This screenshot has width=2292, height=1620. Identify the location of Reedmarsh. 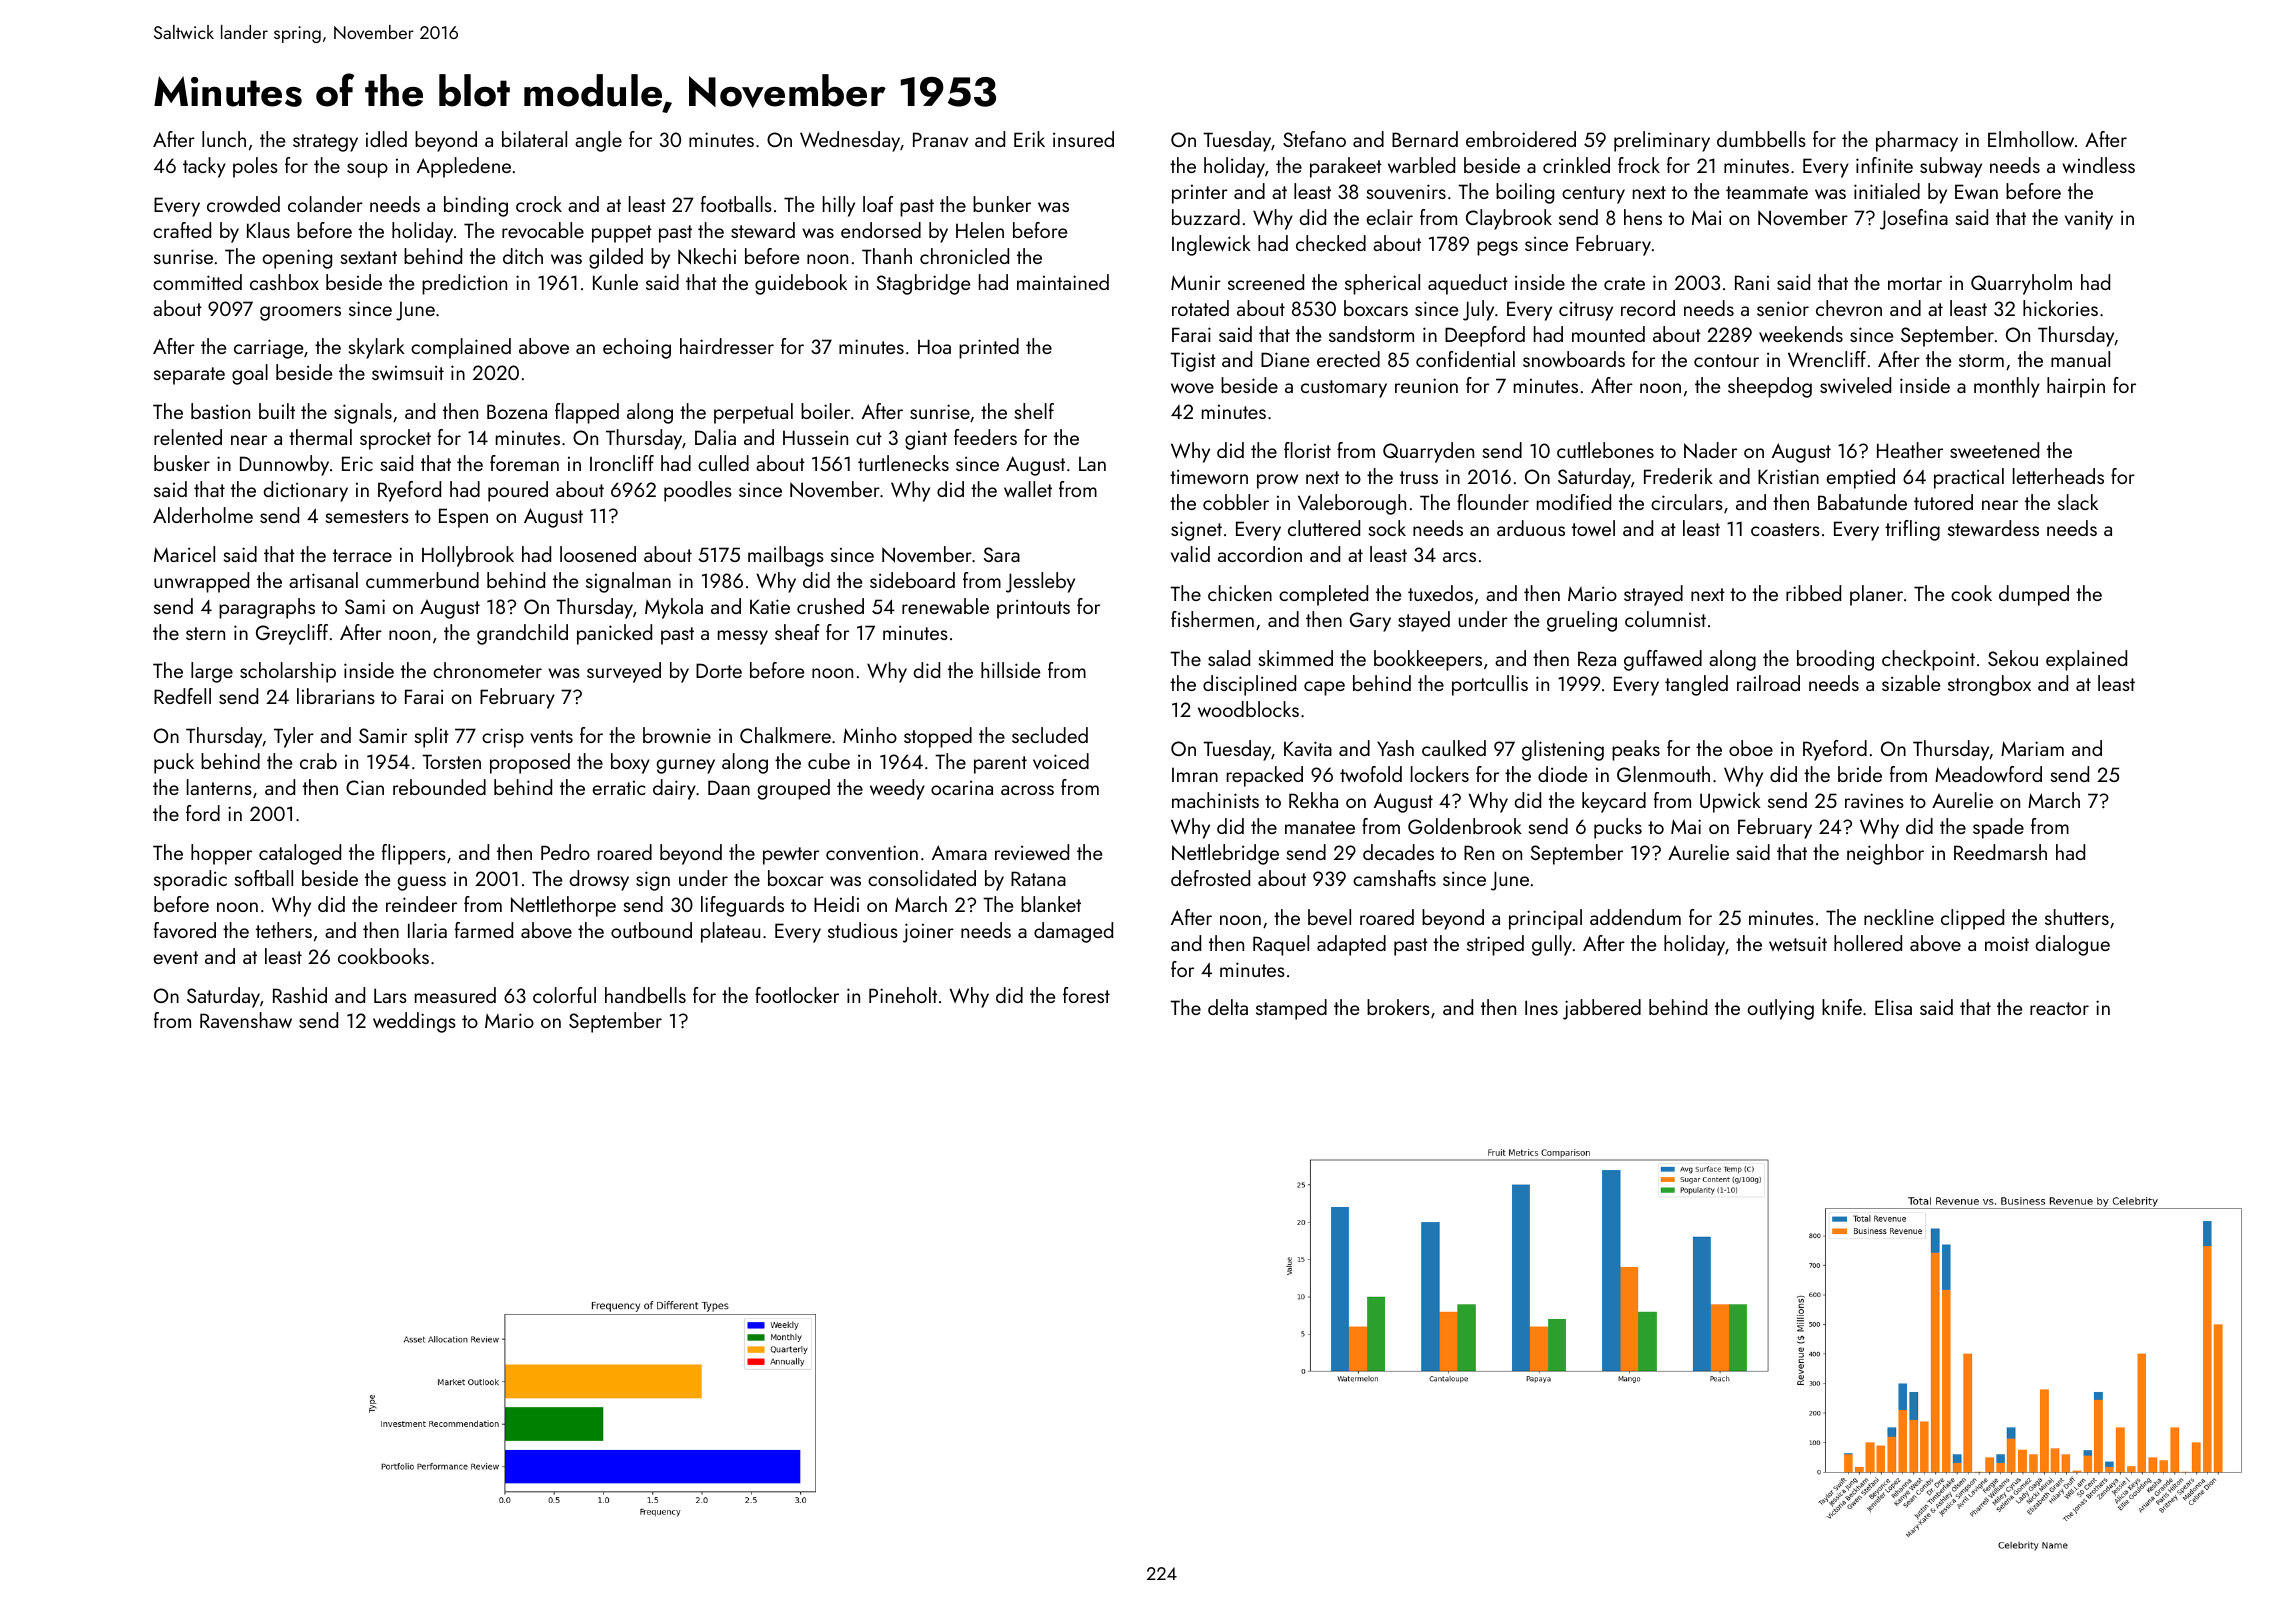
(2000, 852).
